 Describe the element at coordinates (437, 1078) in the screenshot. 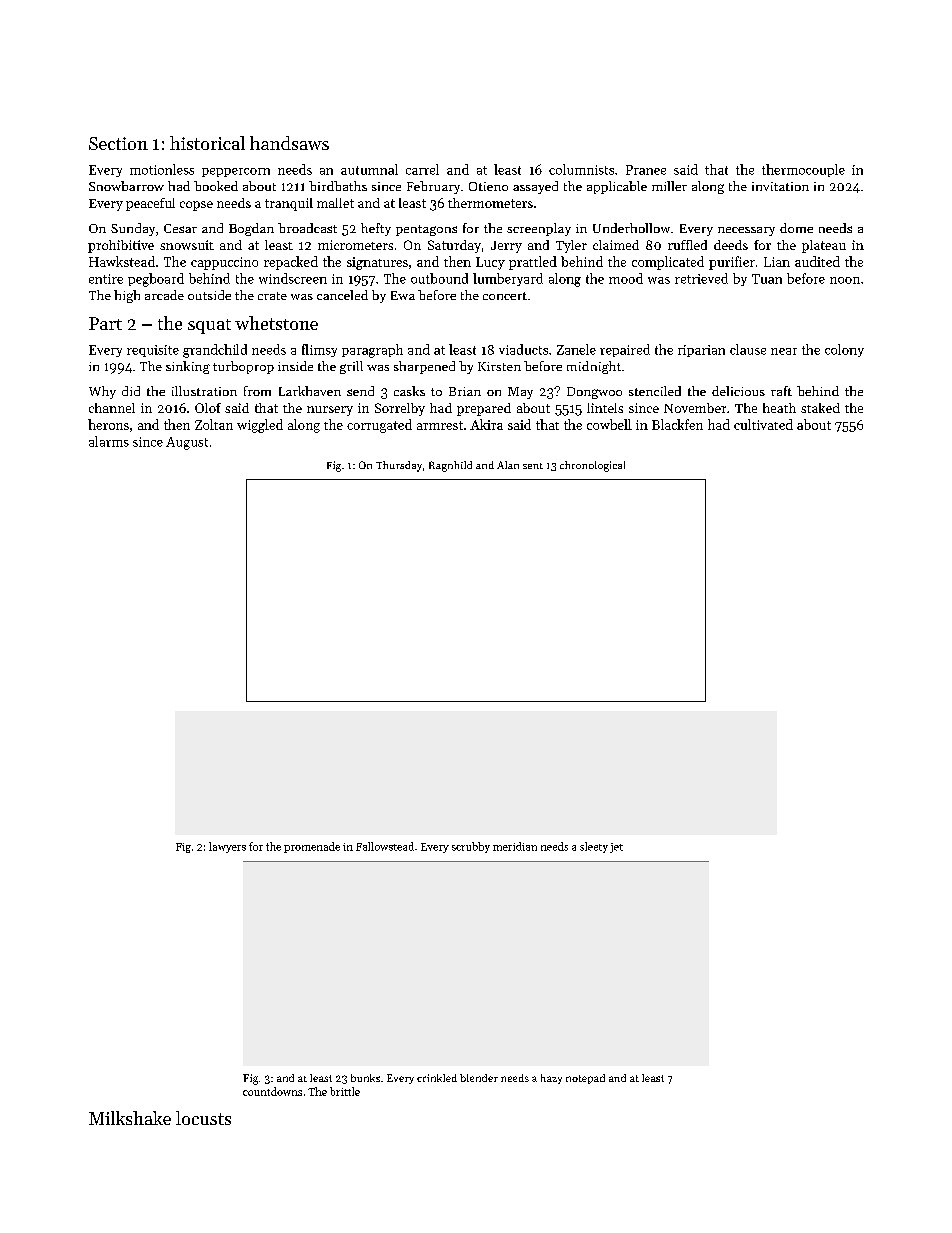

I see `crinkled` at that location.
